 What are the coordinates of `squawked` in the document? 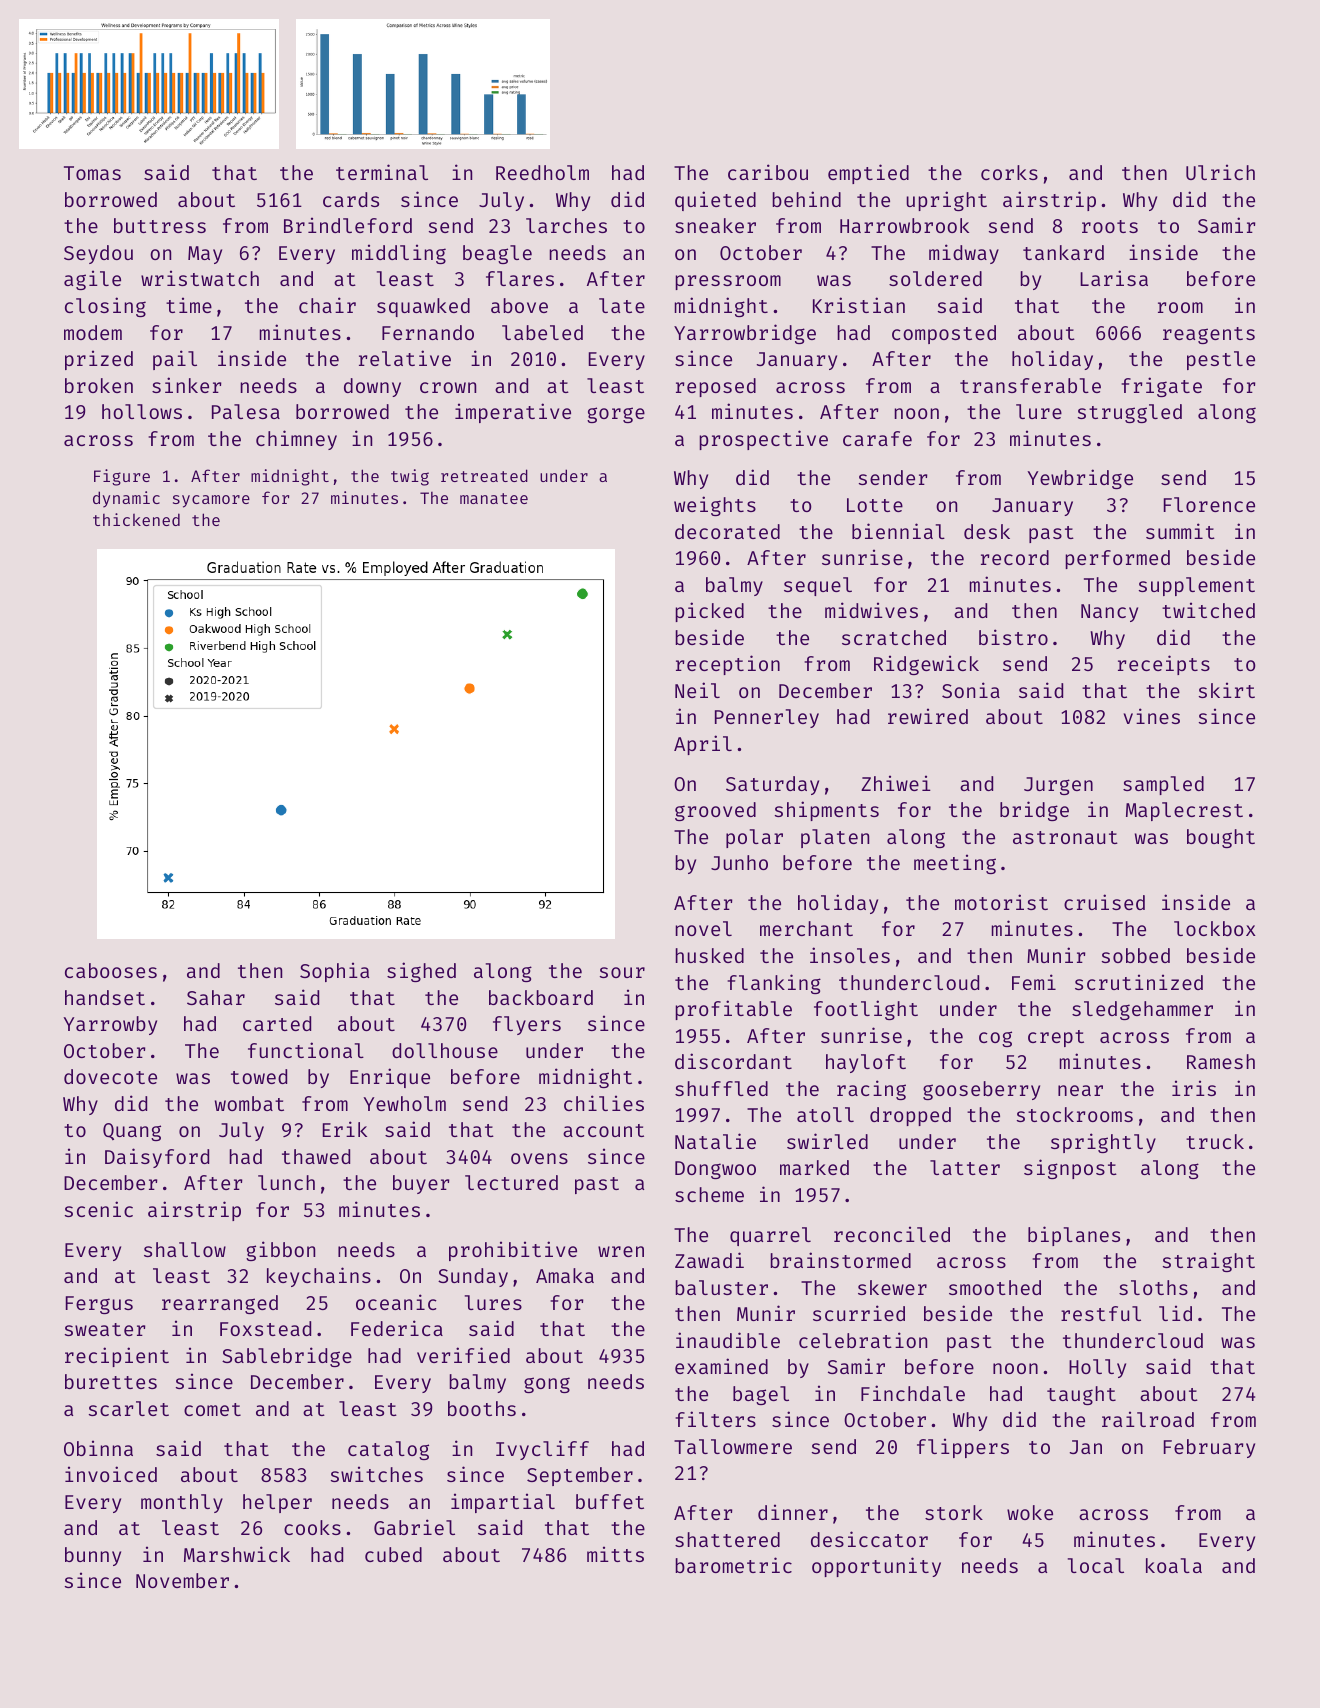 It's located at (423, 307).
